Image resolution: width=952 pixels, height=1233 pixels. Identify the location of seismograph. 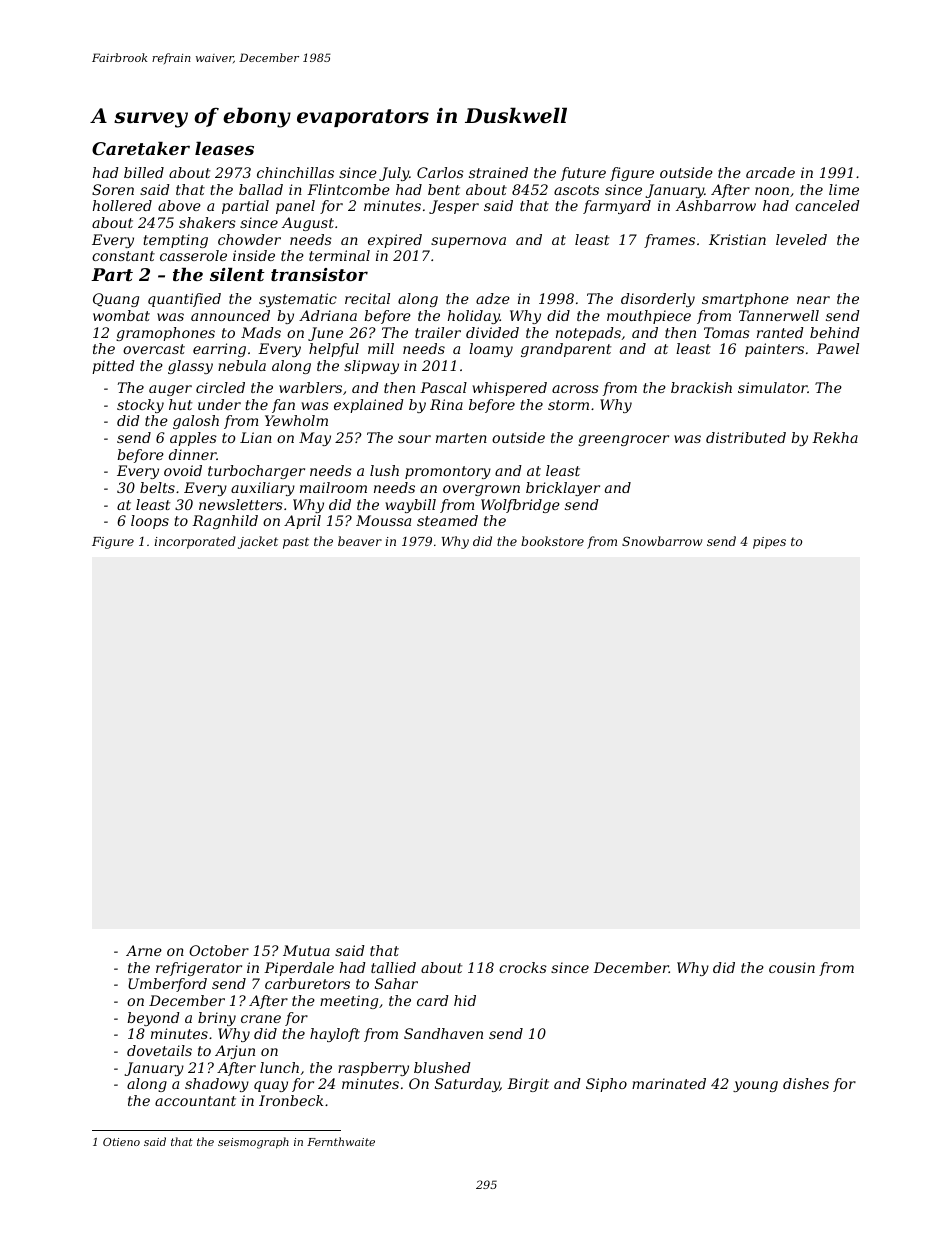
(253, 1143).
